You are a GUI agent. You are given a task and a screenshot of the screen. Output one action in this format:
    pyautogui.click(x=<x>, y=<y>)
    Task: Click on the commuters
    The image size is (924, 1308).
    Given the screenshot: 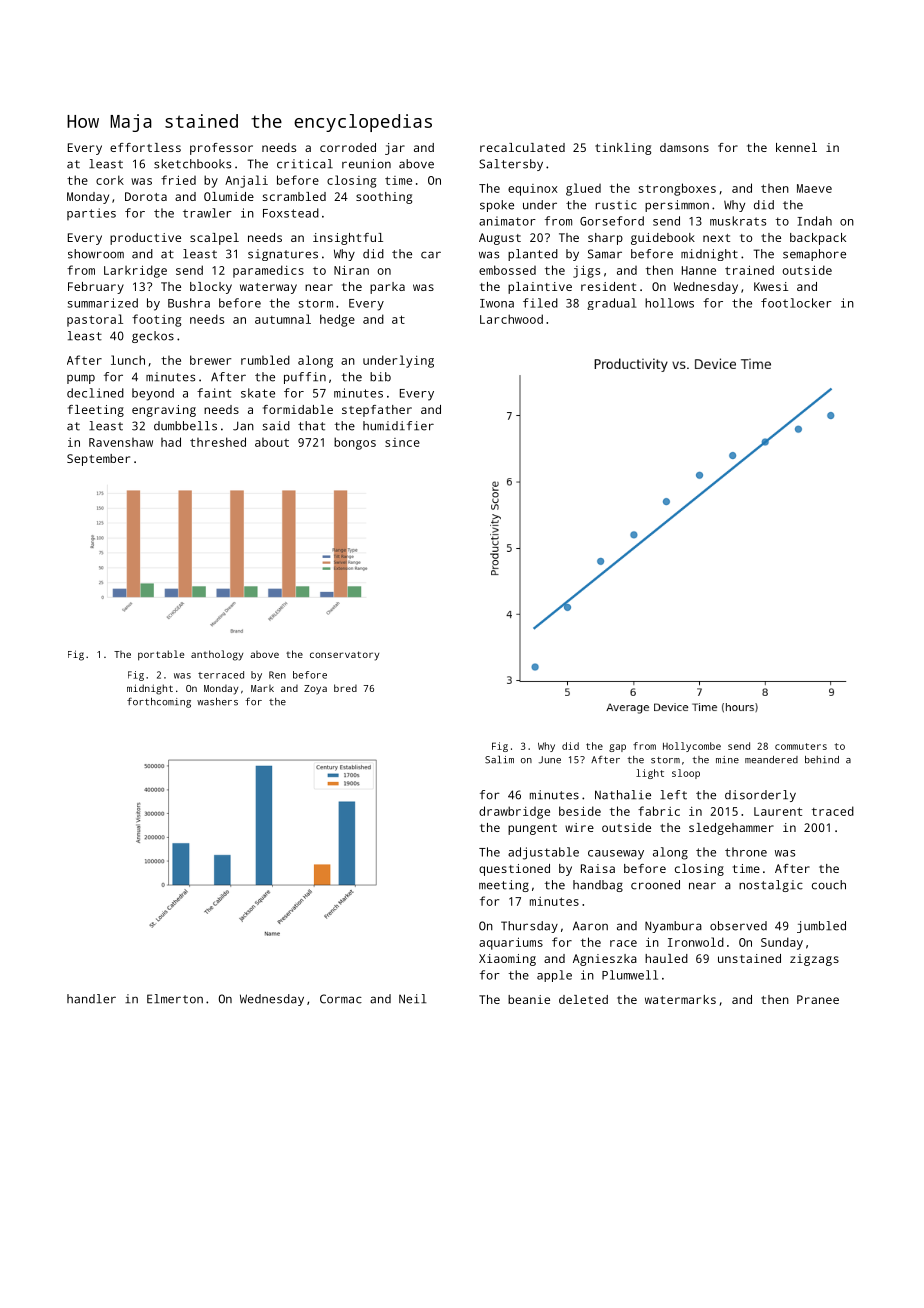 What is the action you would take?
    pyautogui.click(x=801, y=746)
